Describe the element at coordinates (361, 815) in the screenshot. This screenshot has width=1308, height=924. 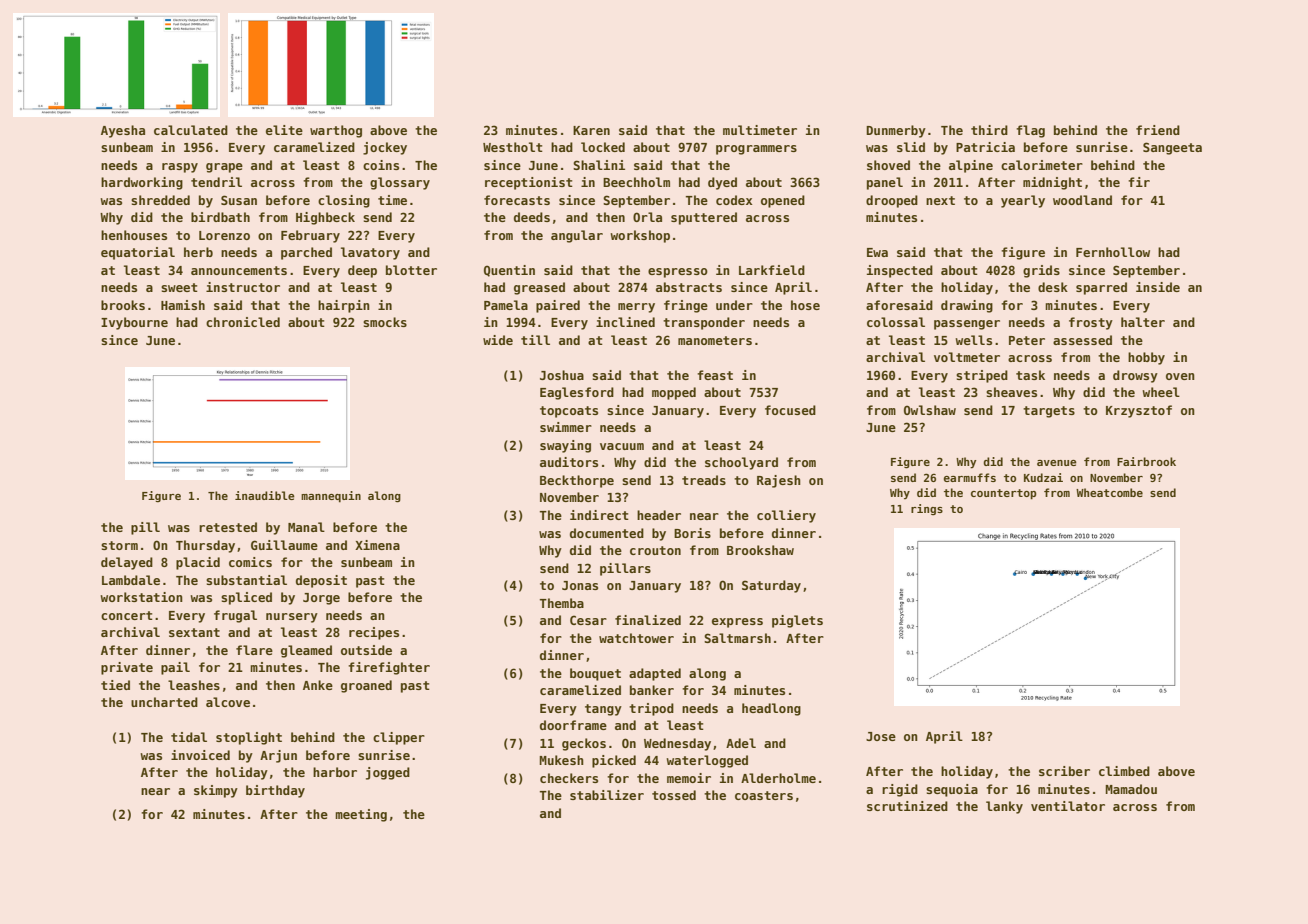
I see `meeting` at that location.
